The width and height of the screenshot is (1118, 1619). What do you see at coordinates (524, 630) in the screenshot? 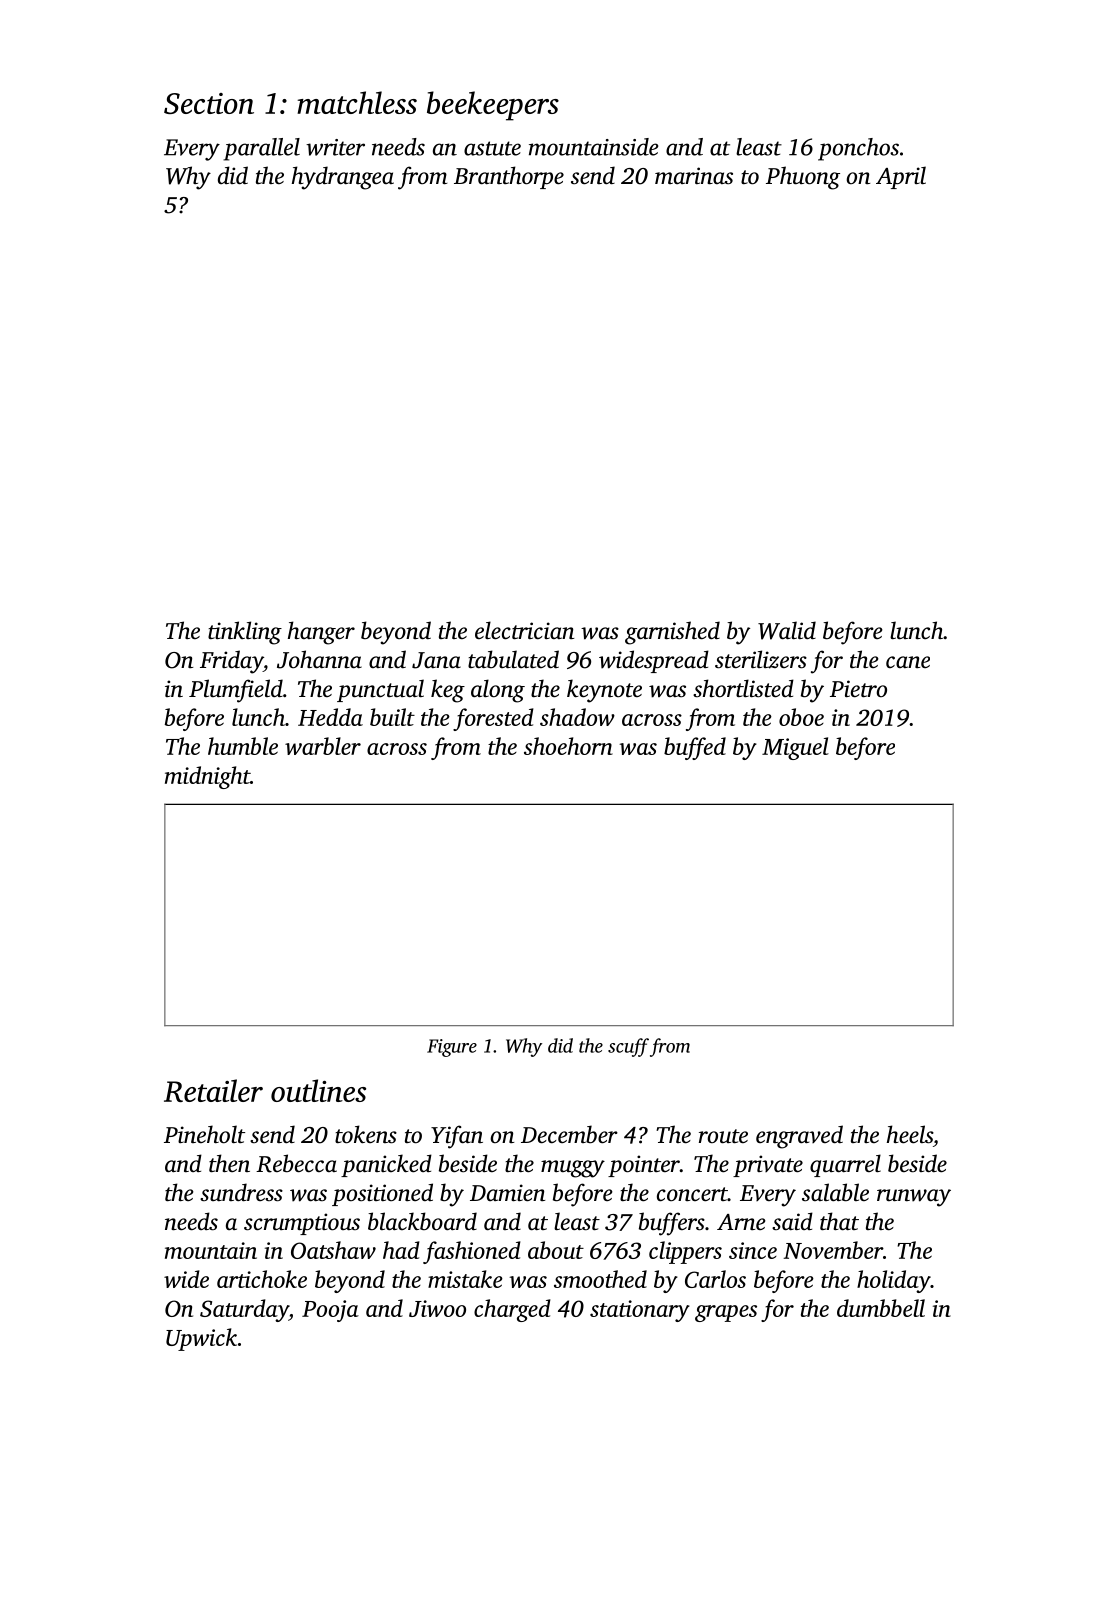
I see `electrician` at bounding box center [524, 630].
